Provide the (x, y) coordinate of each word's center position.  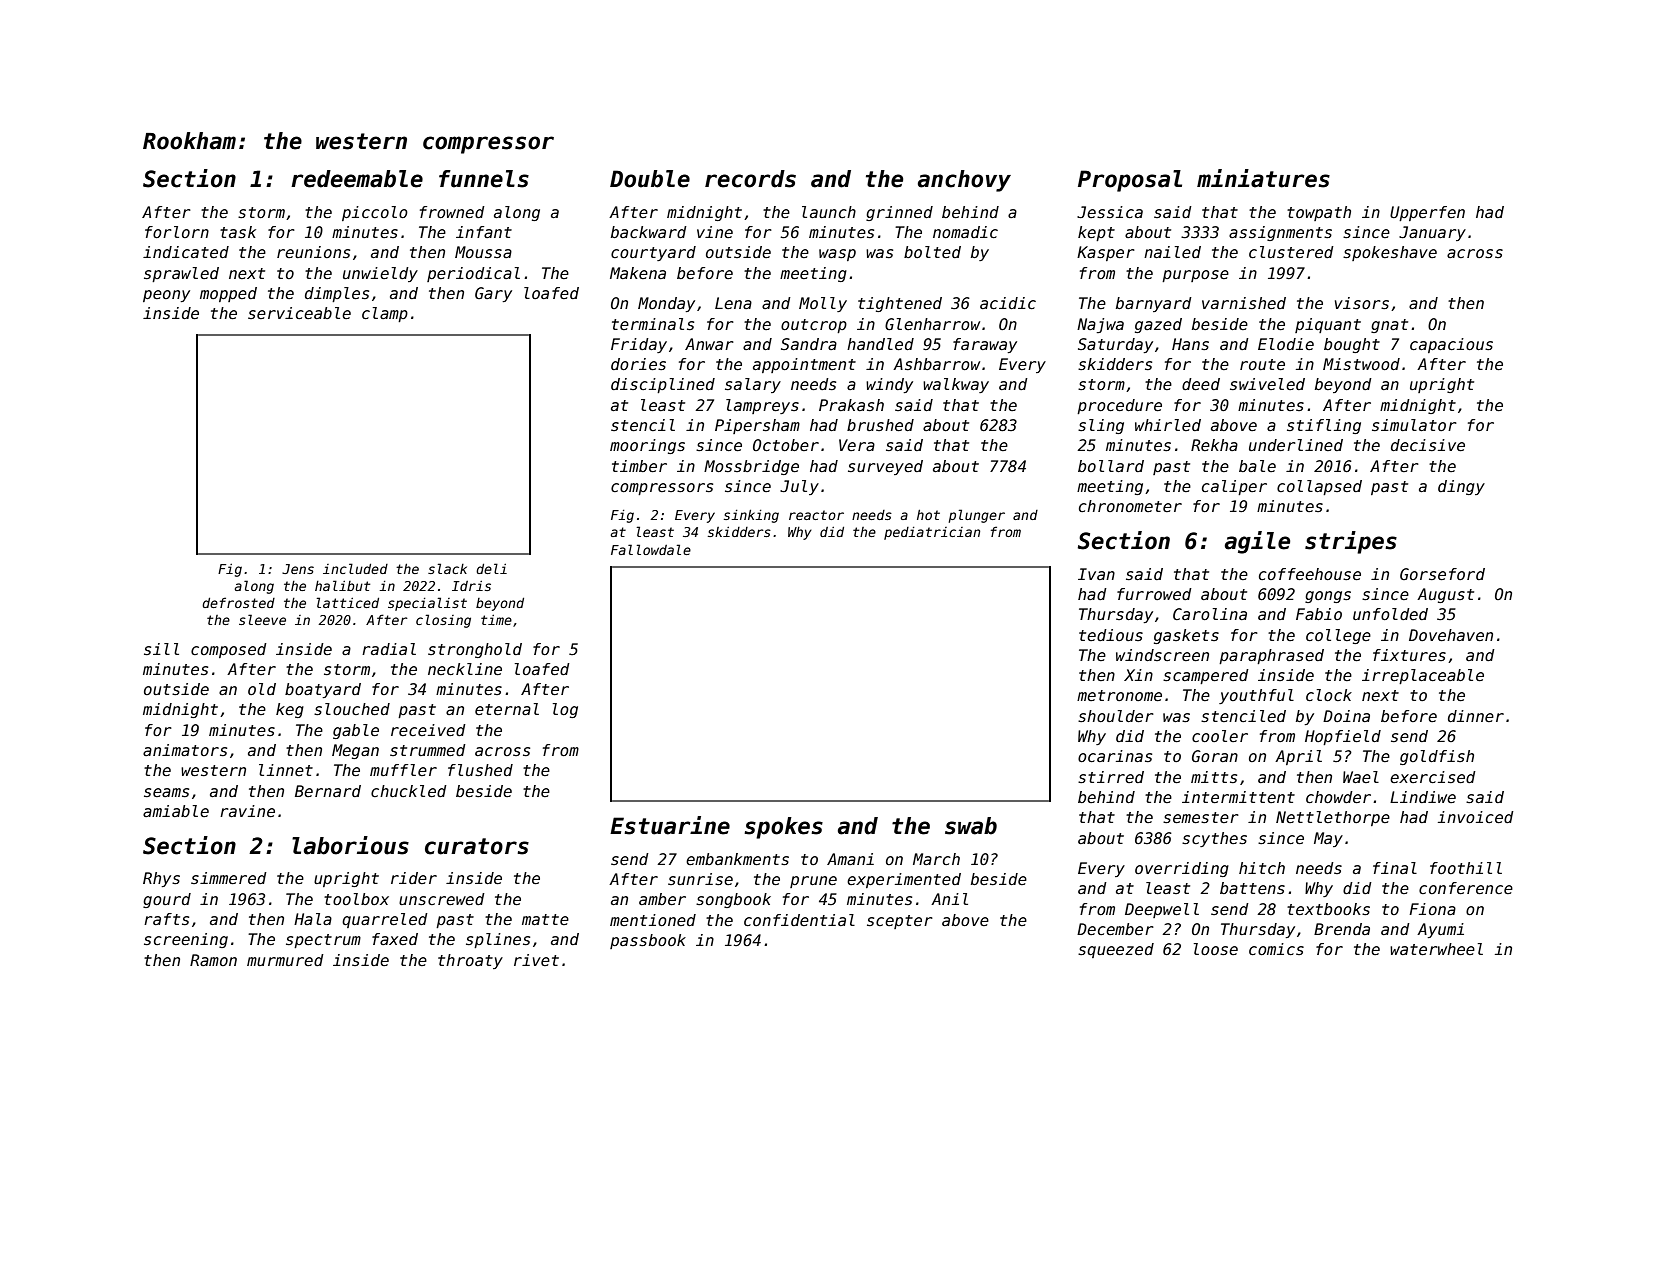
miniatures (1263, 178)
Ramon (213, 960)
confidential (799, 920)
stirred (1111, 777)
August (1445, 595)
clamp (385, 314)
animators (185, 750)
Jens (298, 569)
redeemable (357, 179)
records (750, 179)
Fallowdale (651, 549)
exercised (1433, 777)
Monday (666, 304)
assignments (1280, 233)
